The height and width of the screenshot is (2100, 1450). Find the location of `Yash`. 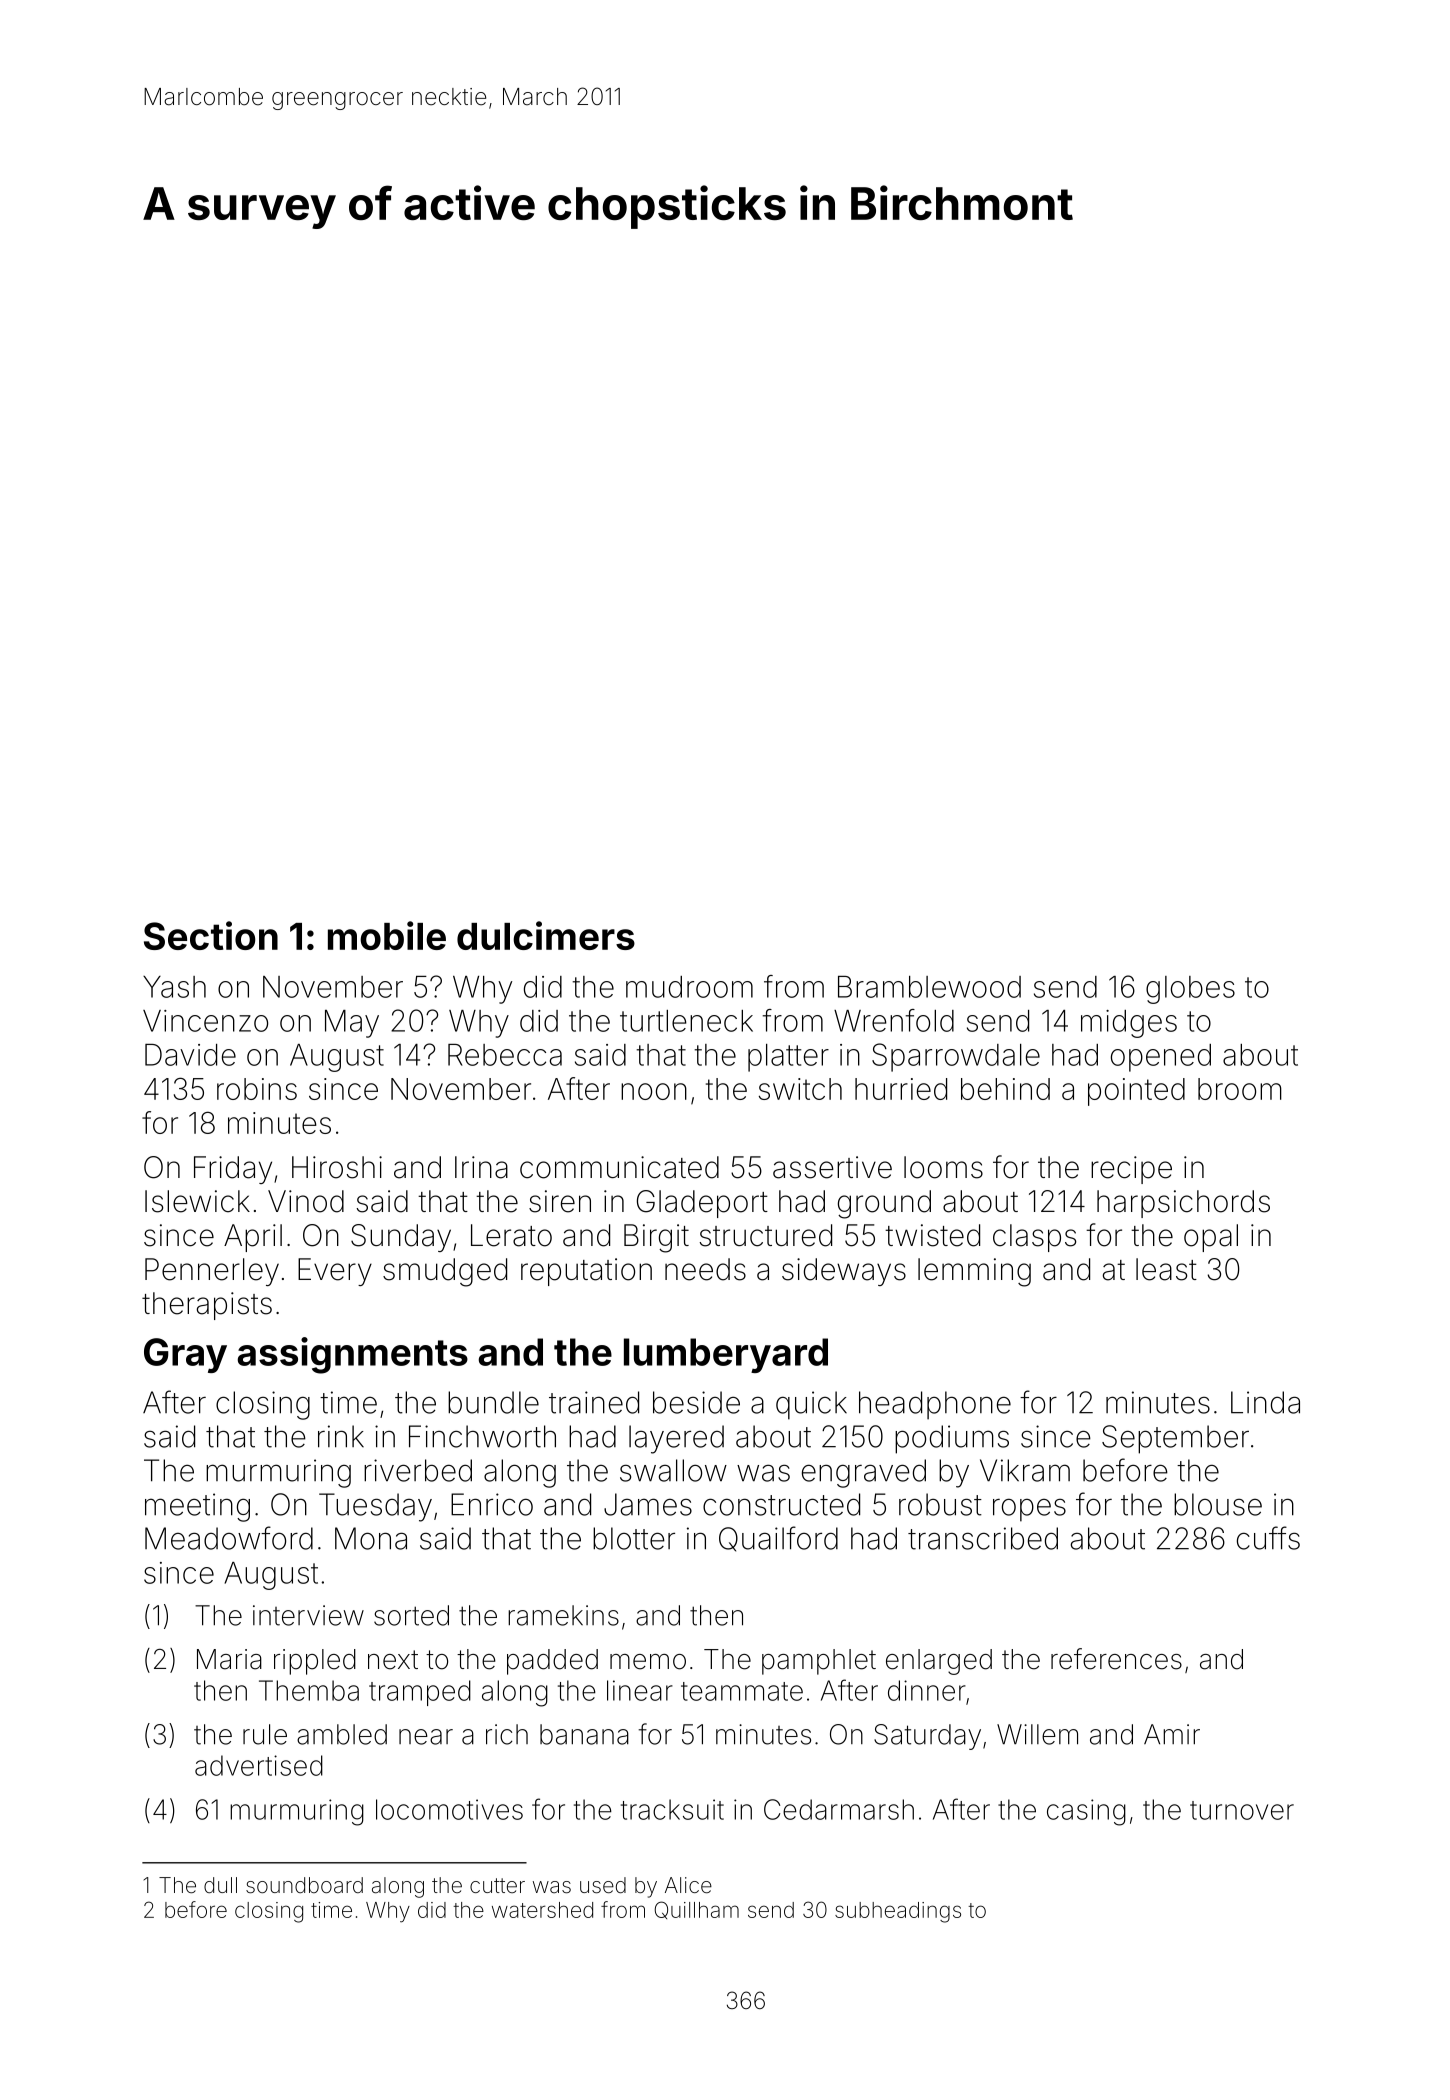

Yash is located at coordinates (174, 987).
